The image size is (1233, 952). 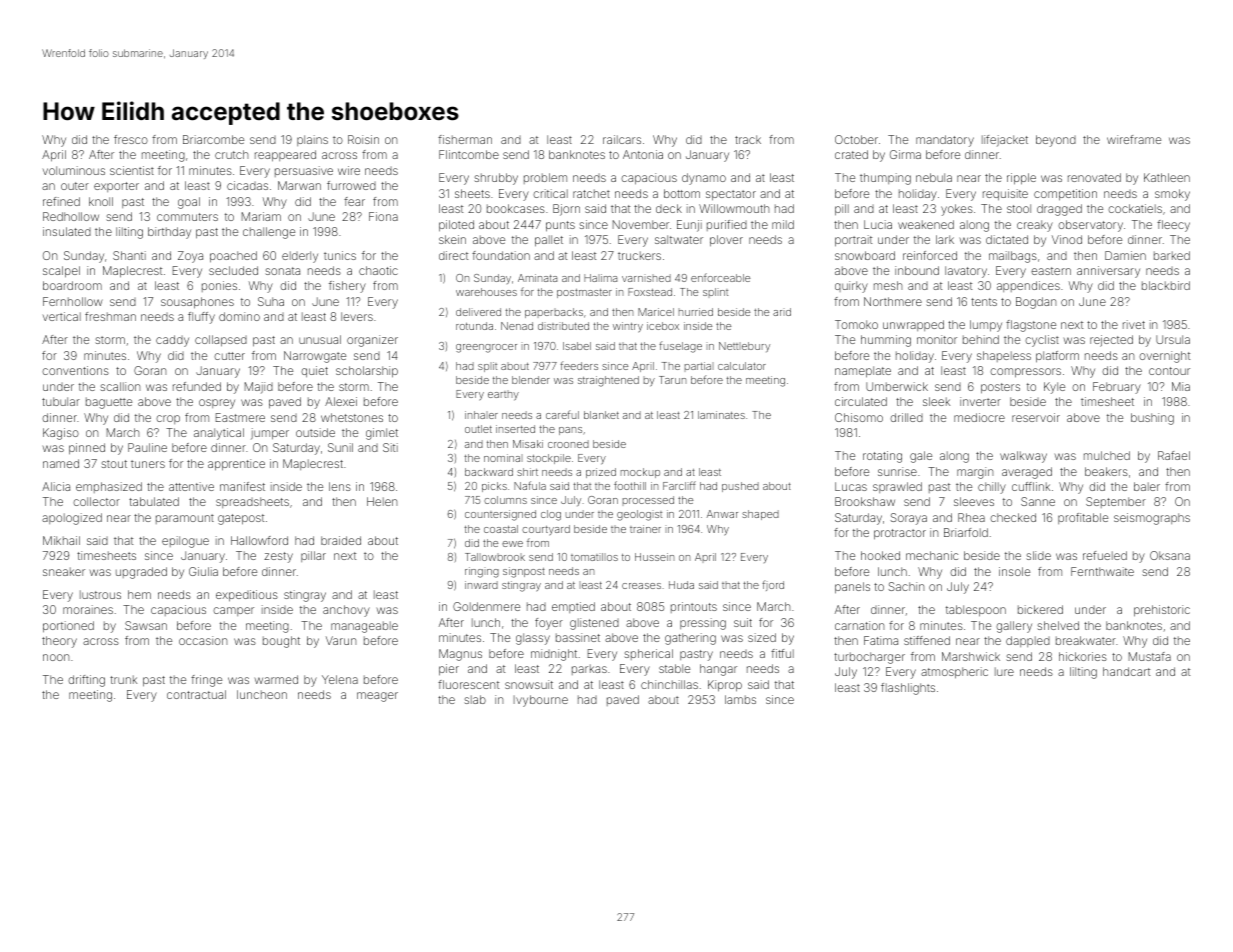 What do you see at coordinates (669, 208) in the screenshot?
I see `deck` at bounding box center [669, 208].
